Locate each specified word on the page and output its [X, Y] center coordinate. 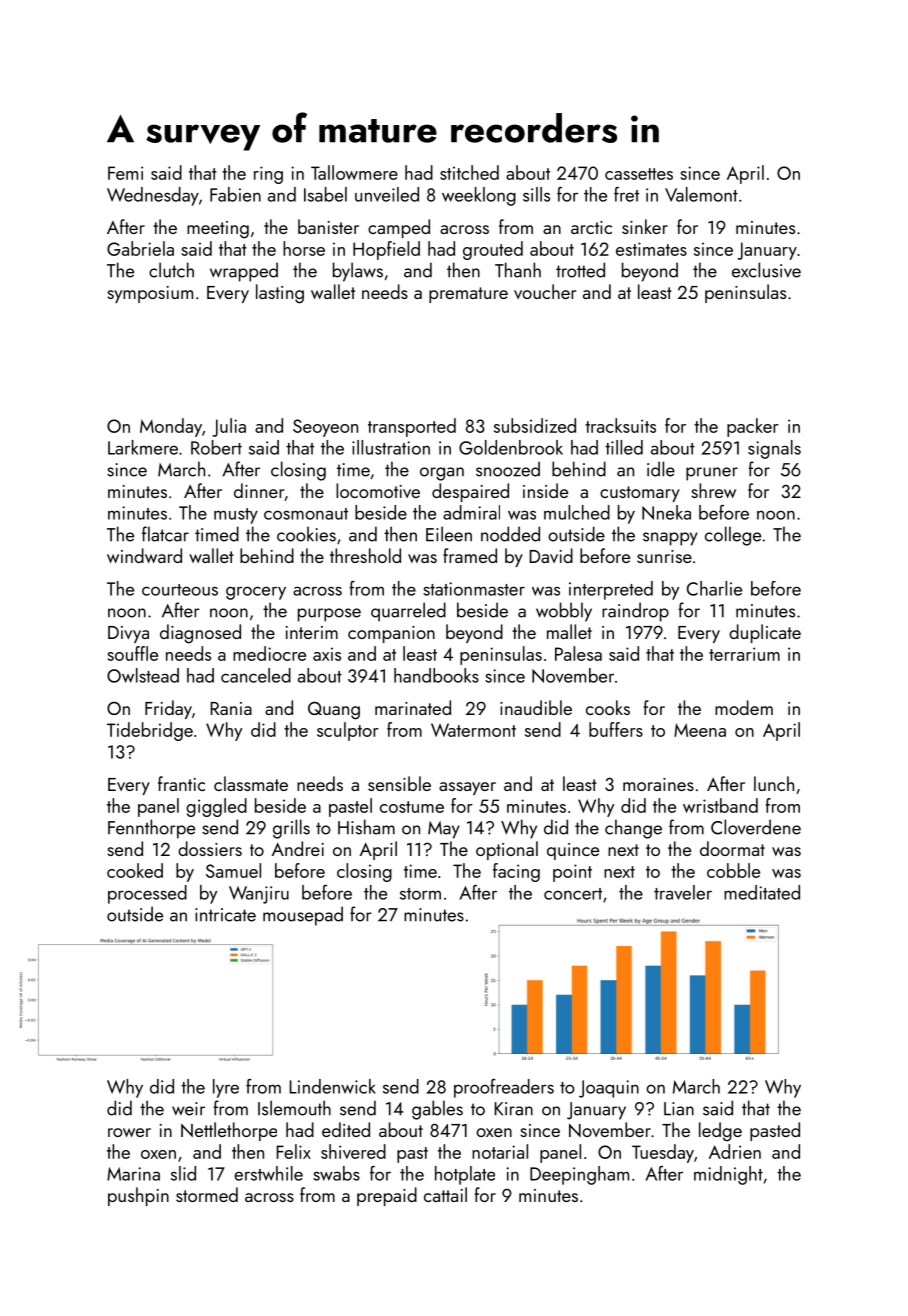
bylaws [358, 272]
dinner [259, 490]
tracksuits [620, 425]
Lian [679, 1109]
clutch [171, 270]
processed [147, 894]
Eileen [449, 534]
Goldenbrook [511, 447]
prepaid [387, 1196]
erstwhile [268, 1173]
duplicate [765, 633]
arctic [591, 227]
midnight [728, 1175]
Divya [128, 634]
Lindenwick [332, 1086]
